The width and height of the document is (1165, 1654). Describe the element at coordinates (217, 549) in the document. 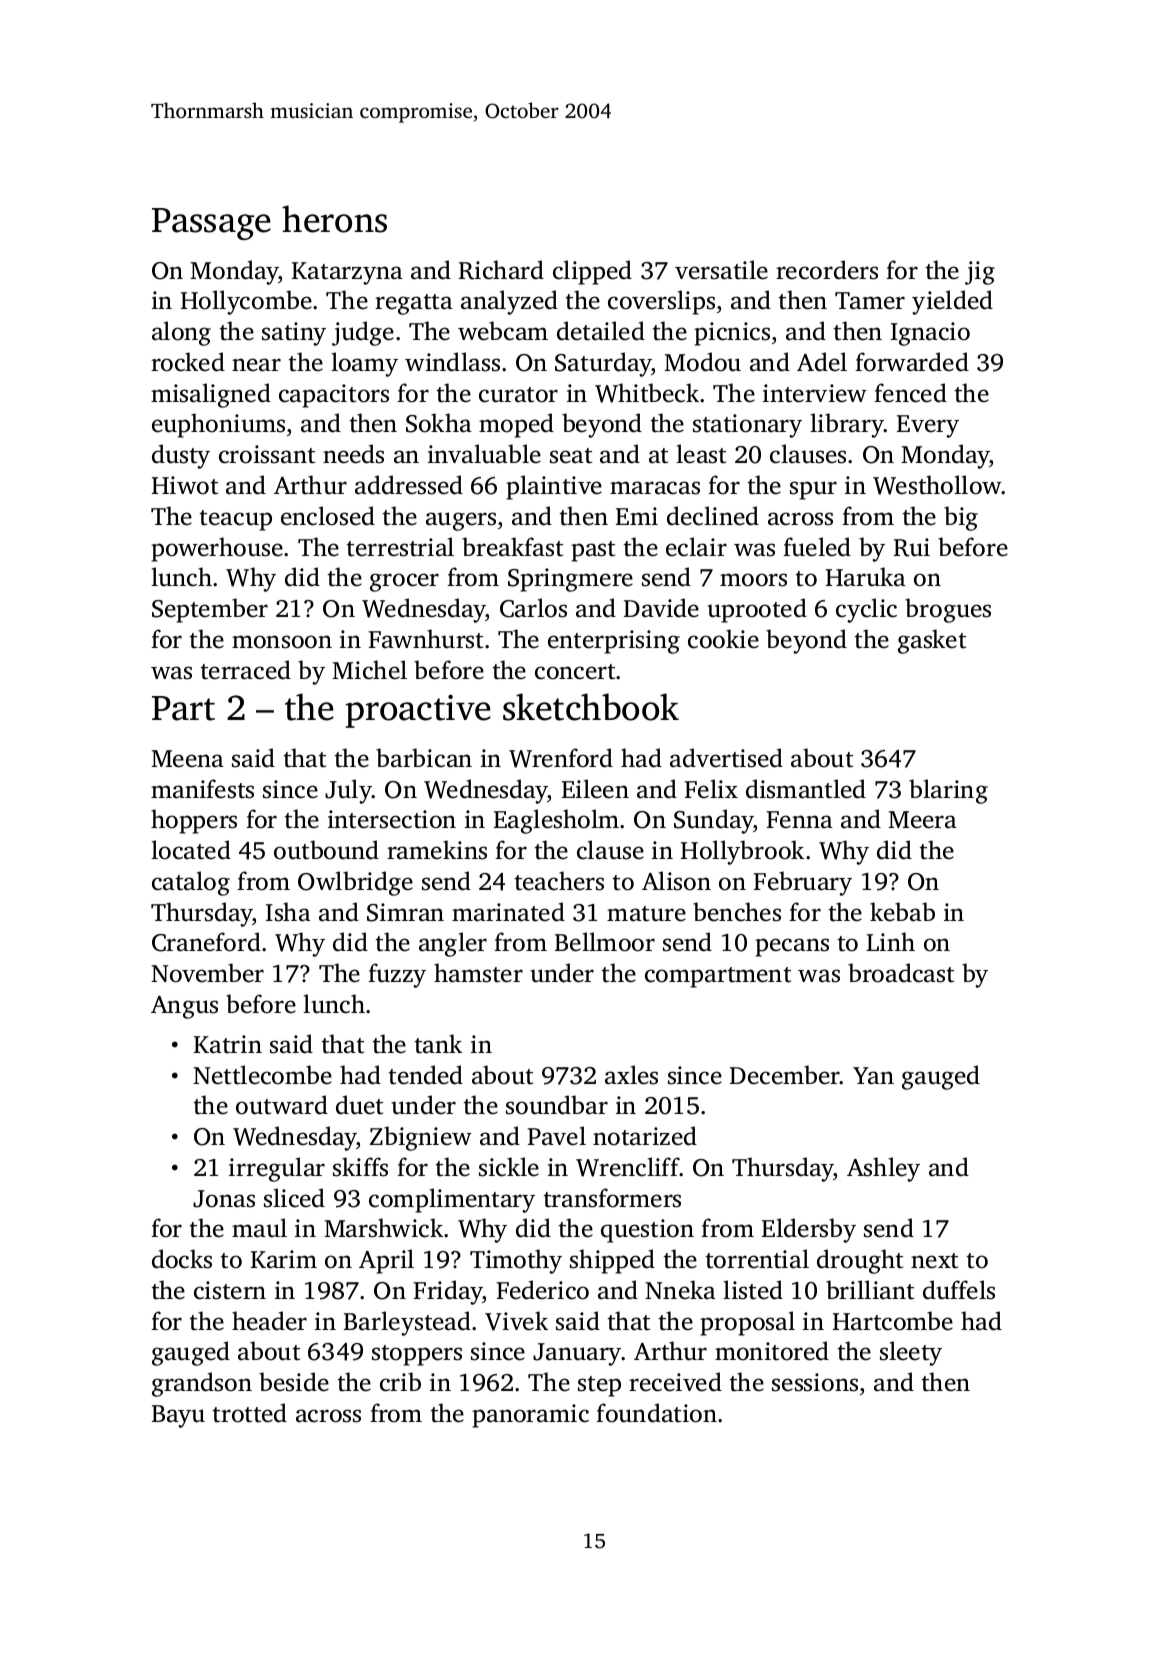

I see `powerhouse` at that location.
